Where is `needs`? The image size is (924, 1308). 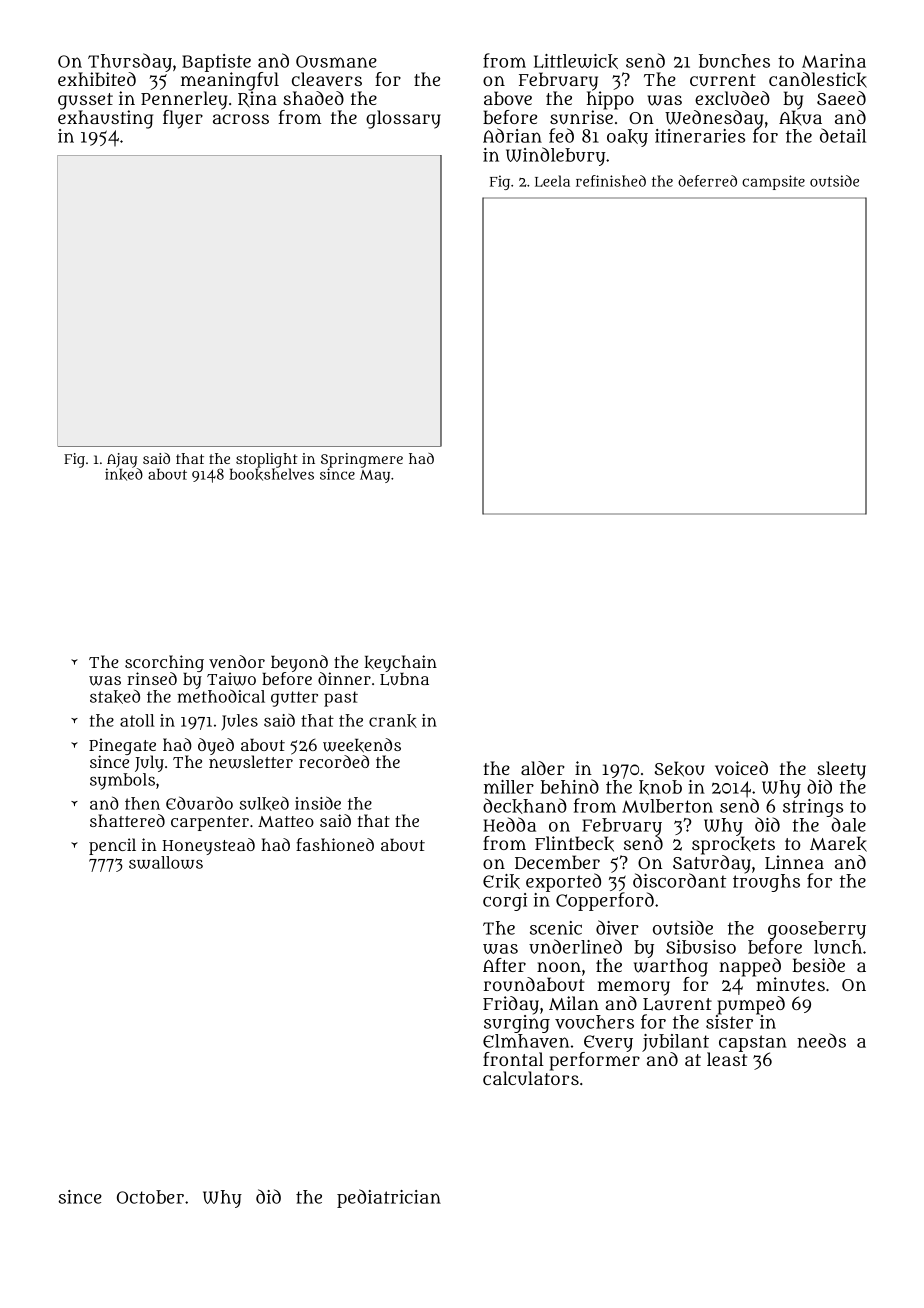
needs is located at coordinates (821, 1040).
